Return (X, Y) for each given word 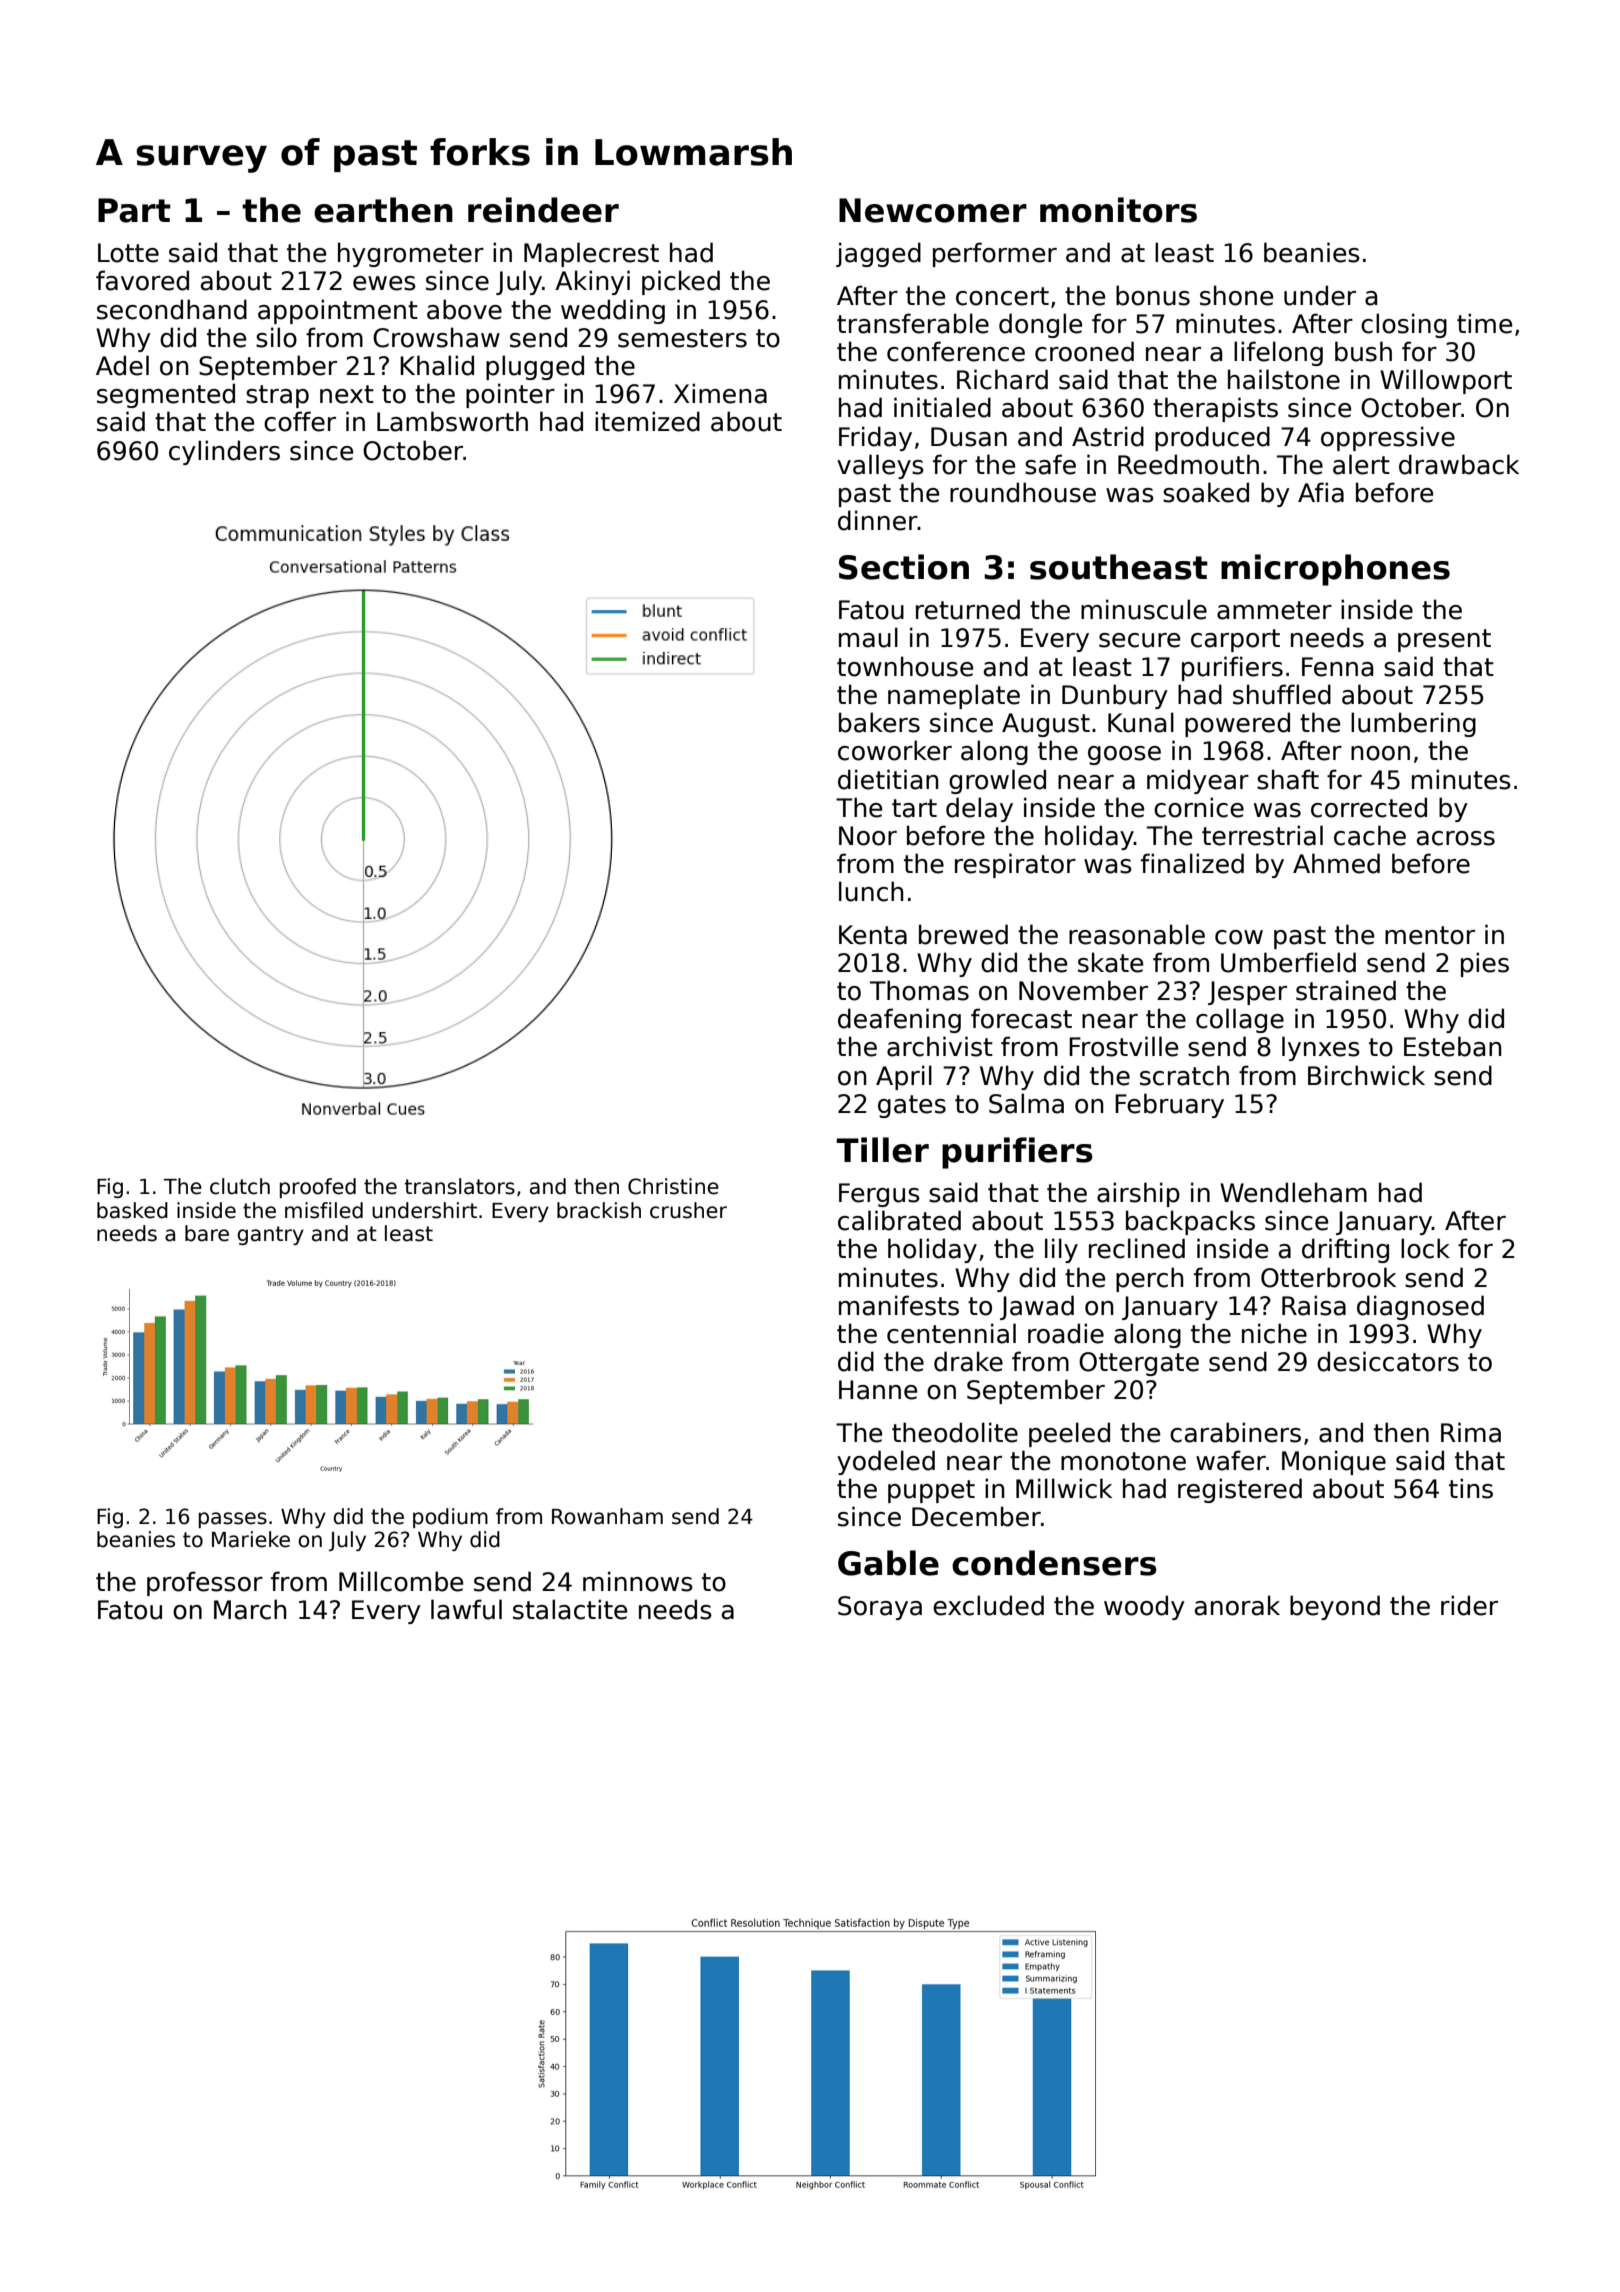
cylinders (224, 452)
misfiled (324, 1210)
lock (1425, 1248)
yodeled (886, 1462)
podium (450, 1518)
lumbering (1413, 724)
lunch (871, 891)
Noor (868, 836)
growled (997, 781)
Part (134, 210)
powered (1237, 724)
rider (1469, 1605)
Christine (673, 1186)
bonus (1153, 295)
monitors (1118, 210)
